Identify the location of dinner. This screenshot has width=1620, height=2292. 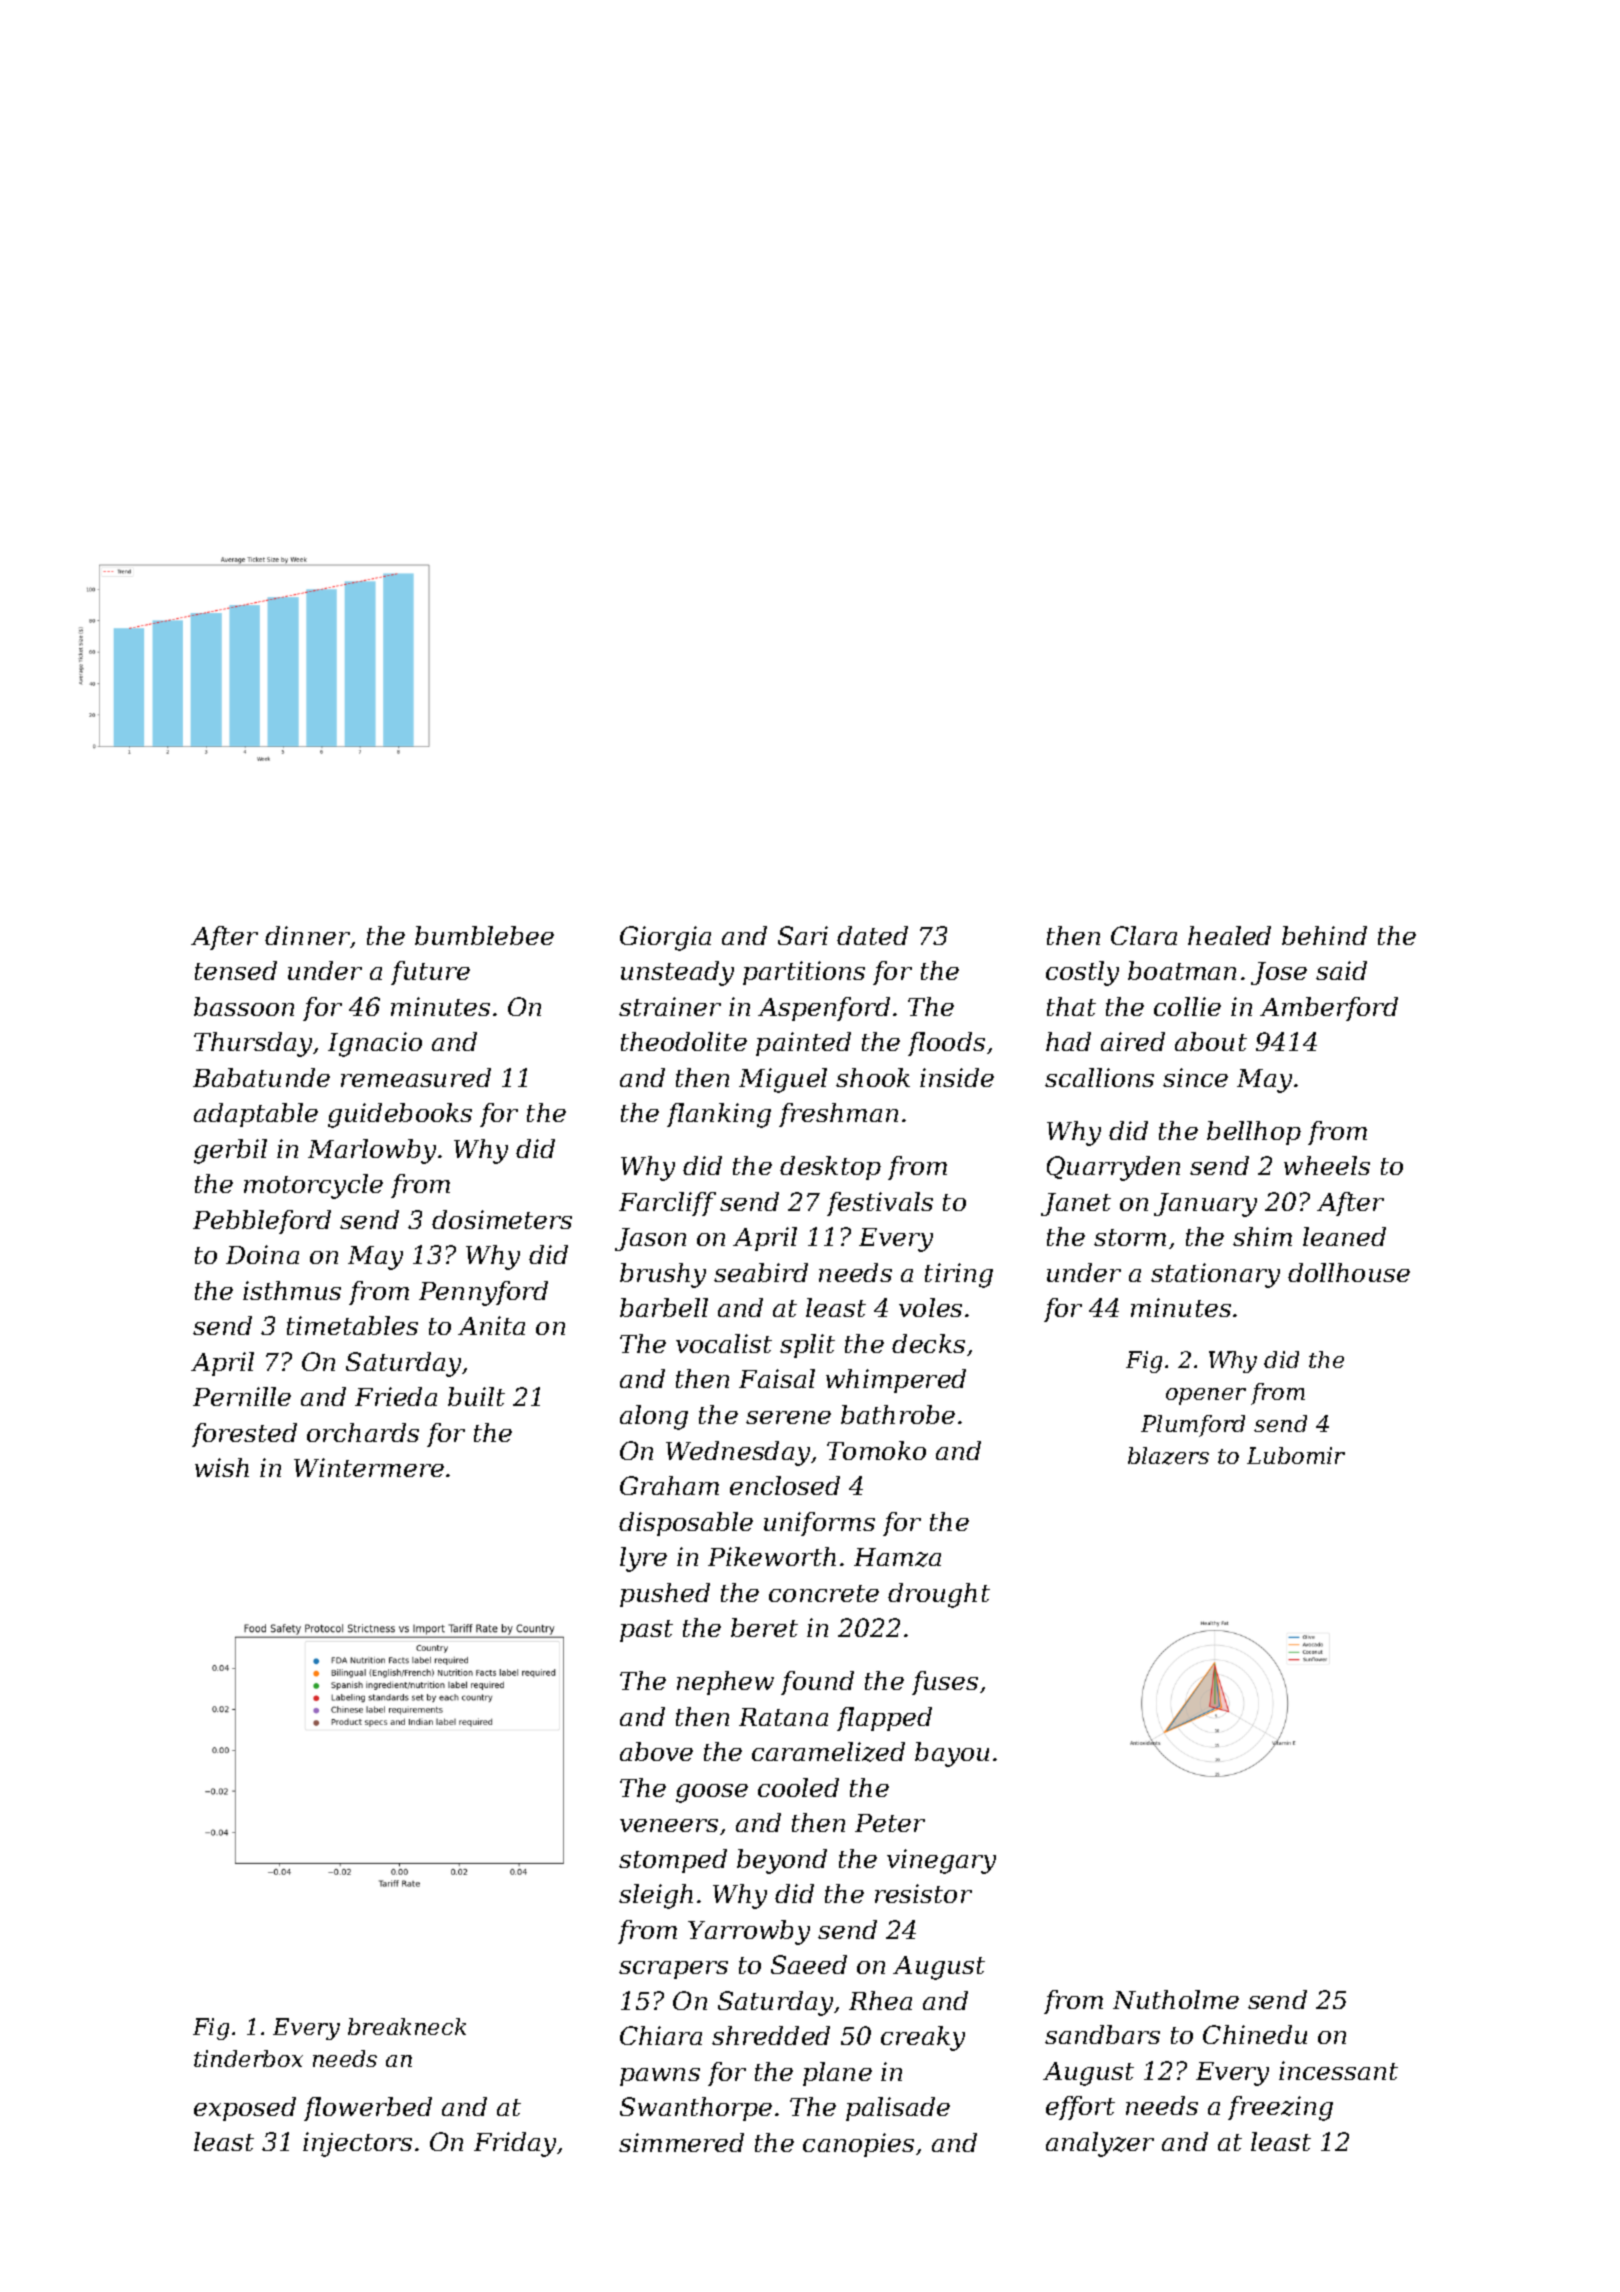
(307, 935).
